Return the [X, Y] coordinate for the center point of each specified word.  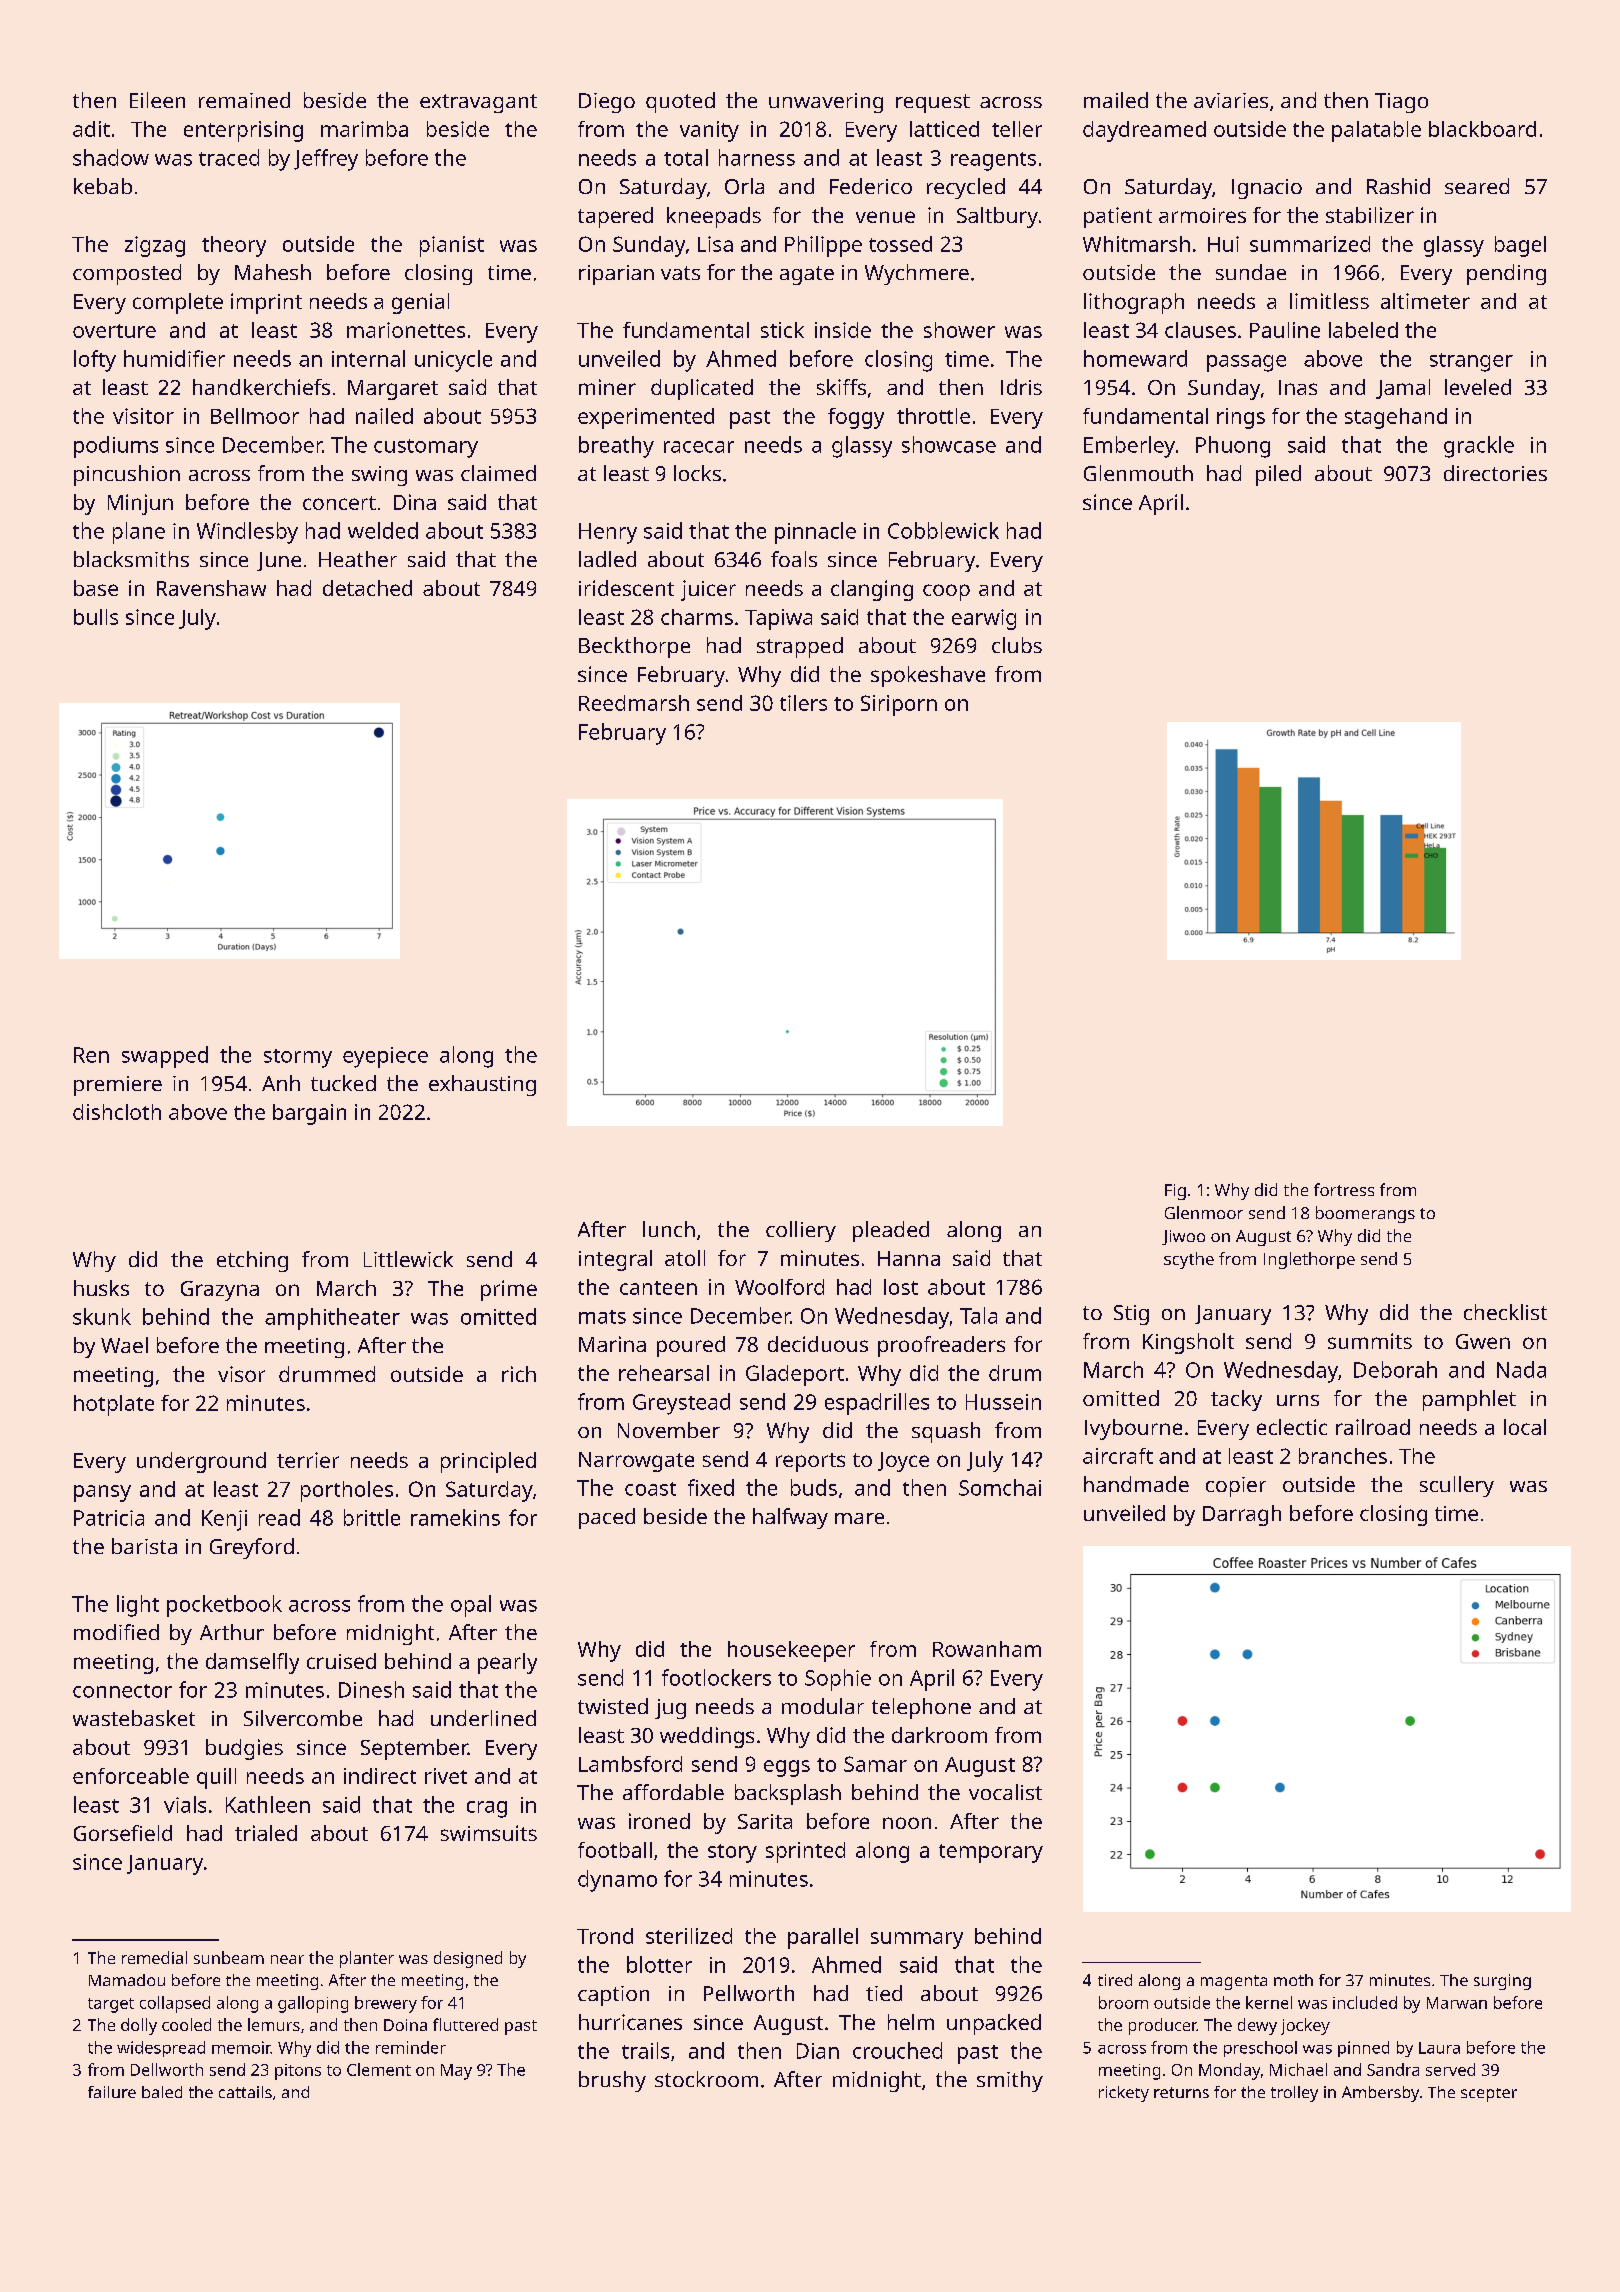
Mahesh [273, 272]
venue [885, 217]
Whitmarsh [1136, 244]
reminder [411, 2047]
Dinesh [371, 1689]
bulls [96, 617]
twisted [613, 1706]
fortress [1344, 1189]
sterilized [689, 1936]
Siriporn [899, 705]
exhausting [482, 1085]
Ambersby [1380, 2094]
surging [1502, 1982]
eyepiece [385, 1057]
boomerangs [1365, 1214]
